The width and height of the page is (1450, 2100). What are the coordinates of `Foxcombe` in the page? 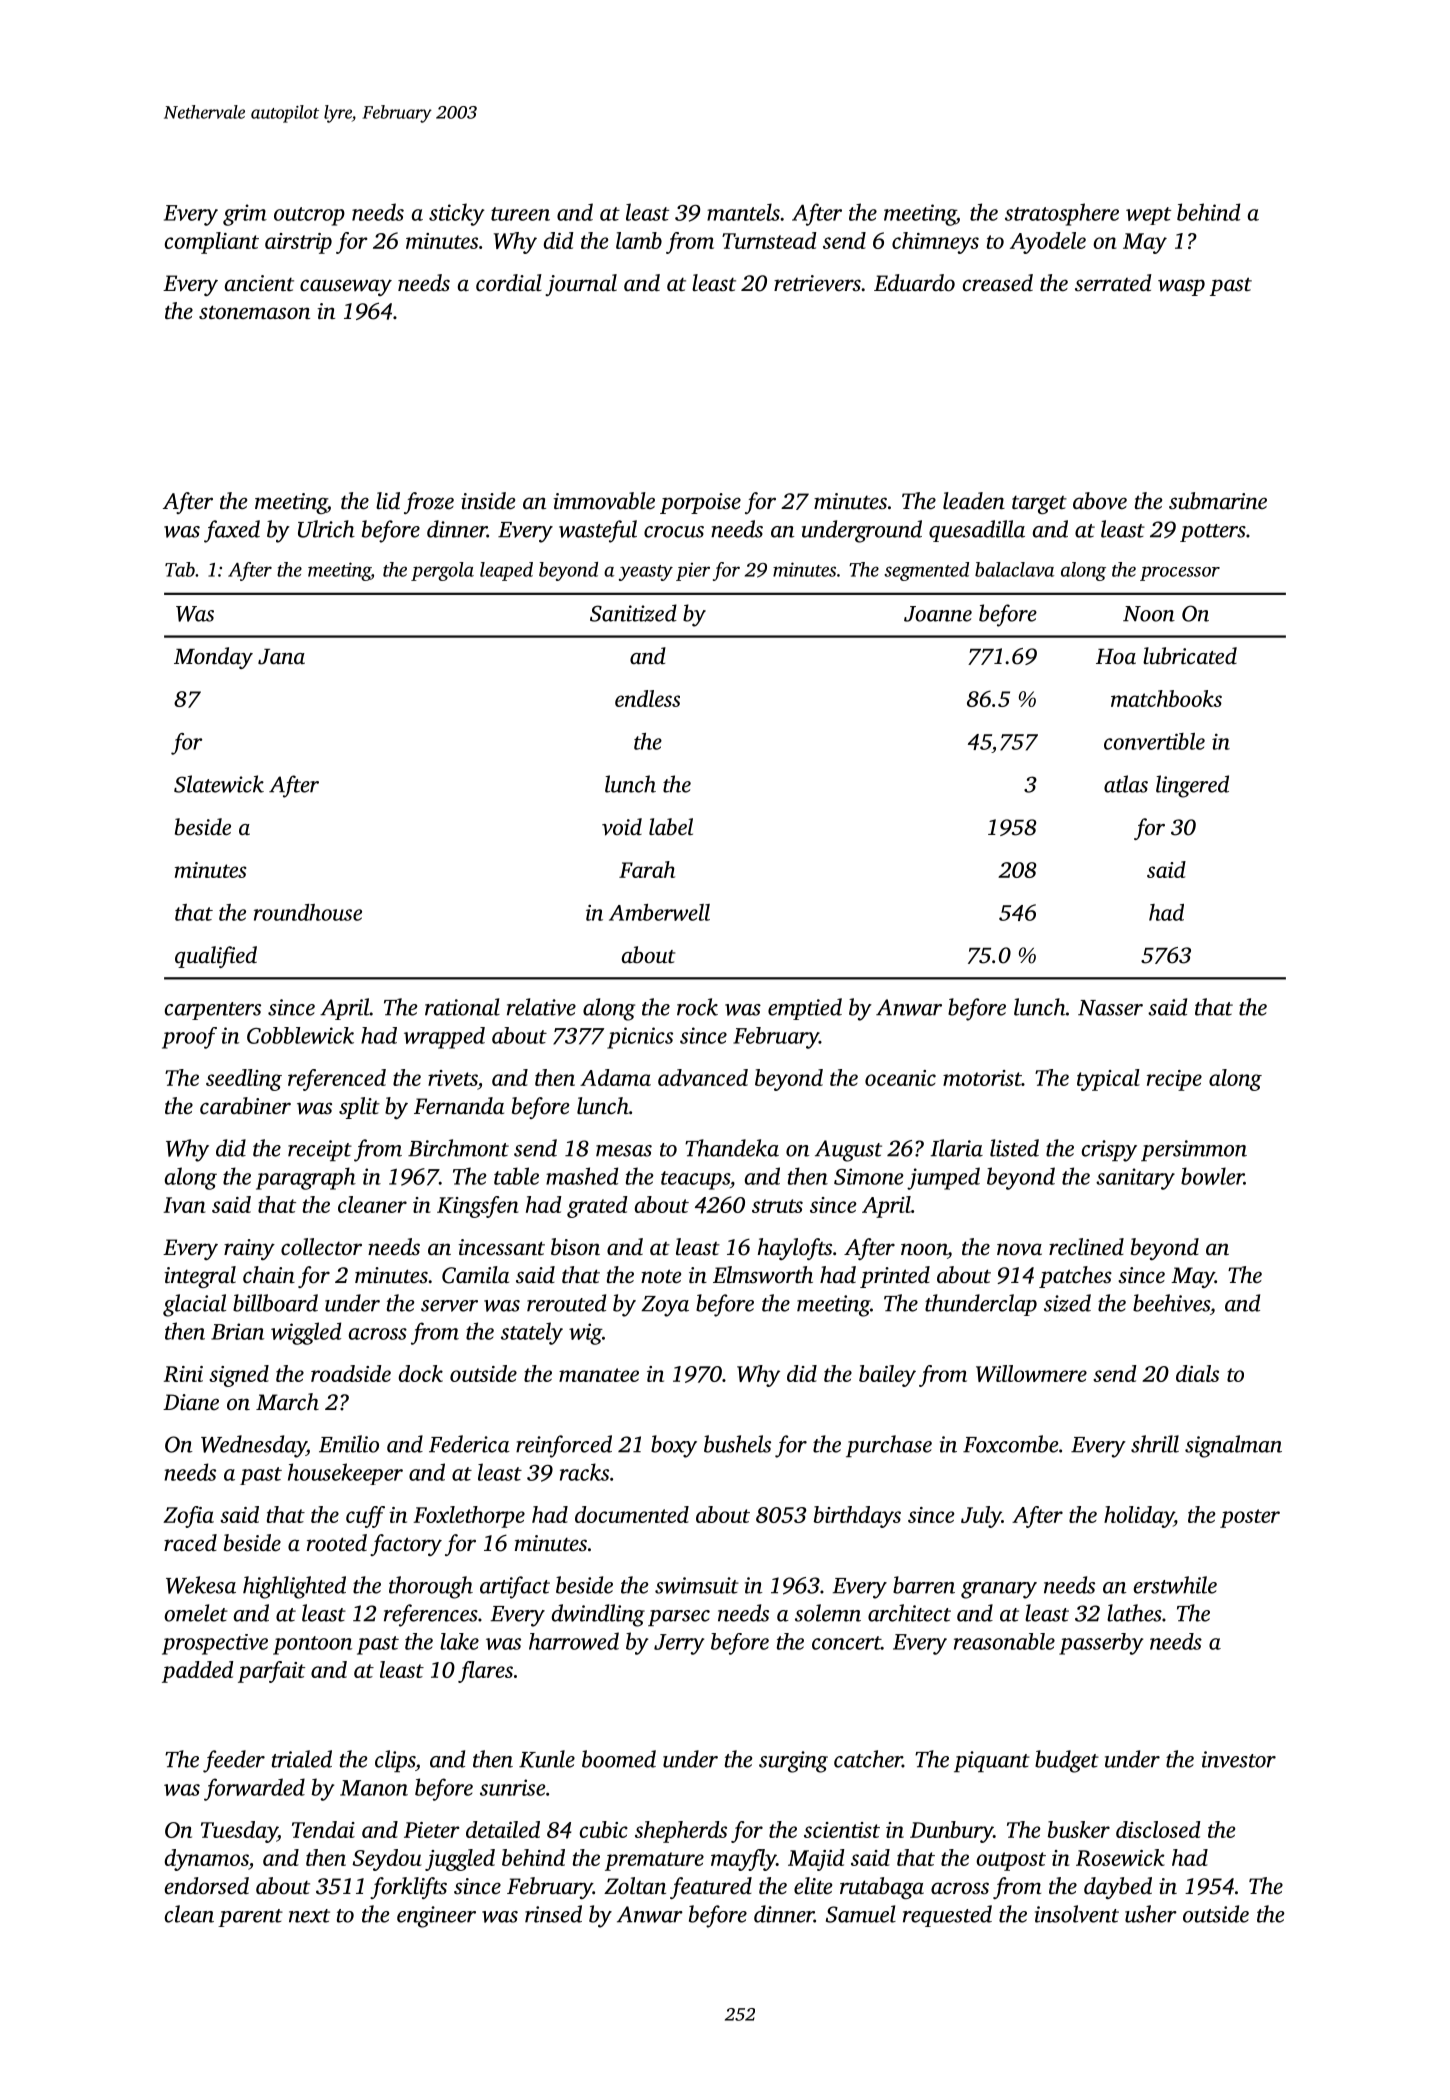 It's located at (1011, 1444).
